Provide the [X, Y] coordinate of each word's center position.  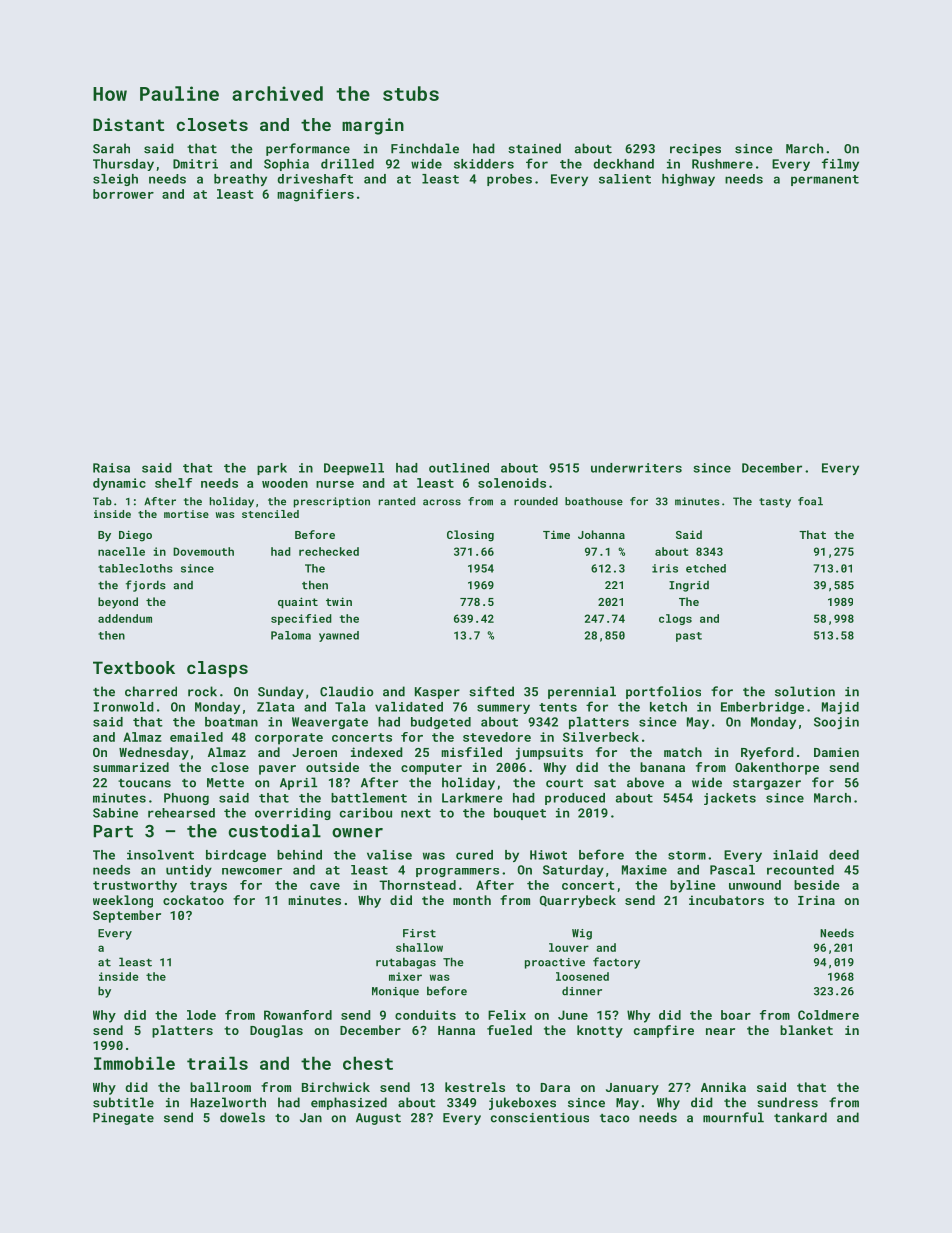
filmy [840, 164]
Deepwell [354, 469]
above [645, 782]
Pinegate [123, 1119]
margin [373, 126]
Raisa [111, 468]
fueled [509, 1030]
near [720, 1031]
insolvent [160, 855]
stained [534, 148]
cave [325, 886]
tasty [775, 503]
